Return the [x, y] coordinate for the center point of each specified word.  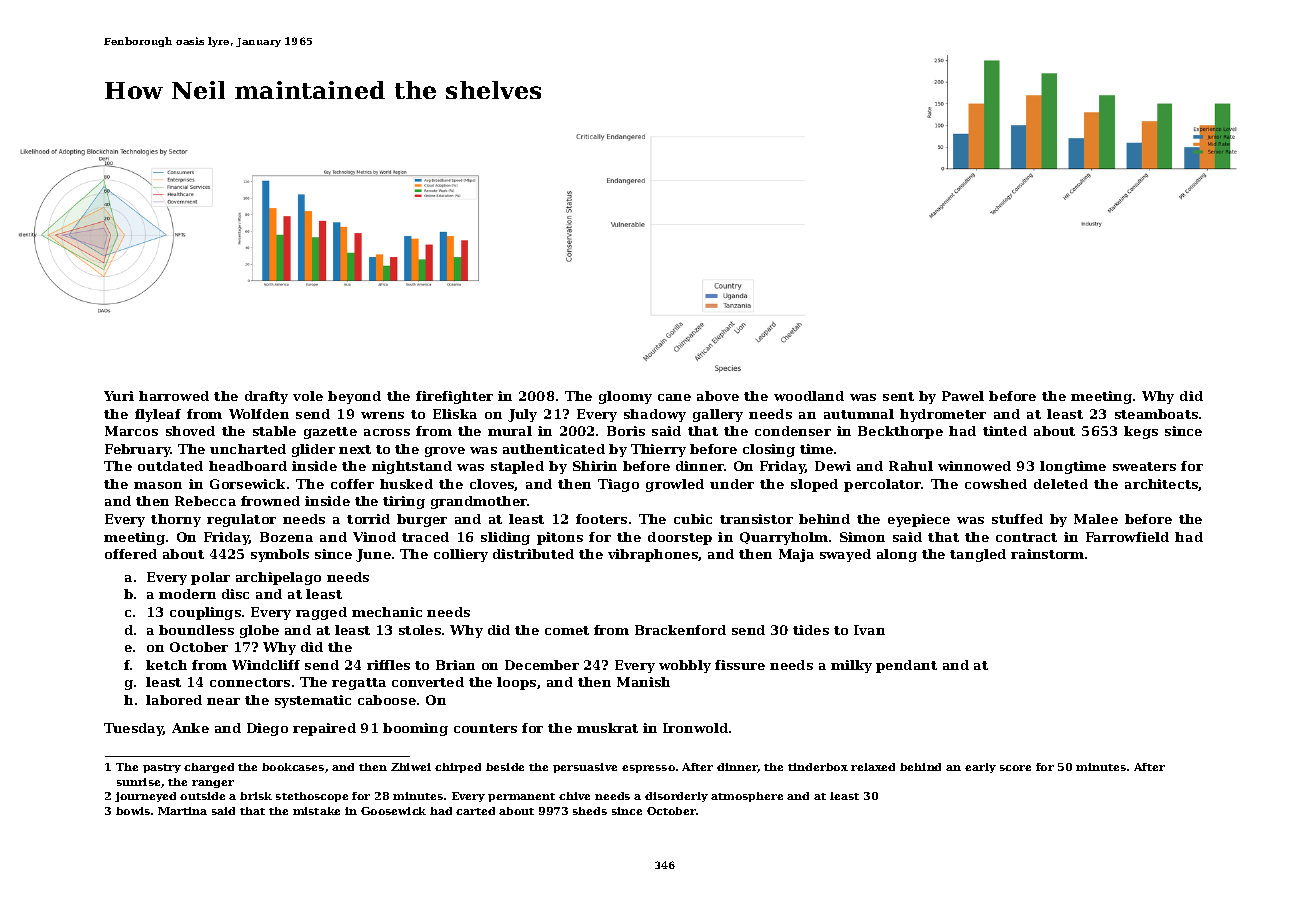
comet [567, 630]
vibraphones [653, 555]
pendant [906, 666]
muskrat [607, 728]
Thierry [658, 450]
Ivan [869, 630]
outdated [170, 466]
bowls [133, 811]
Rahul [911, 466]
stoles [420, 630]
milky [851, 666]
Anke [190, 728]
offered [131, 554]
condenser [793, 431]
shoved [190, 431]
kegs [1141, 432]
